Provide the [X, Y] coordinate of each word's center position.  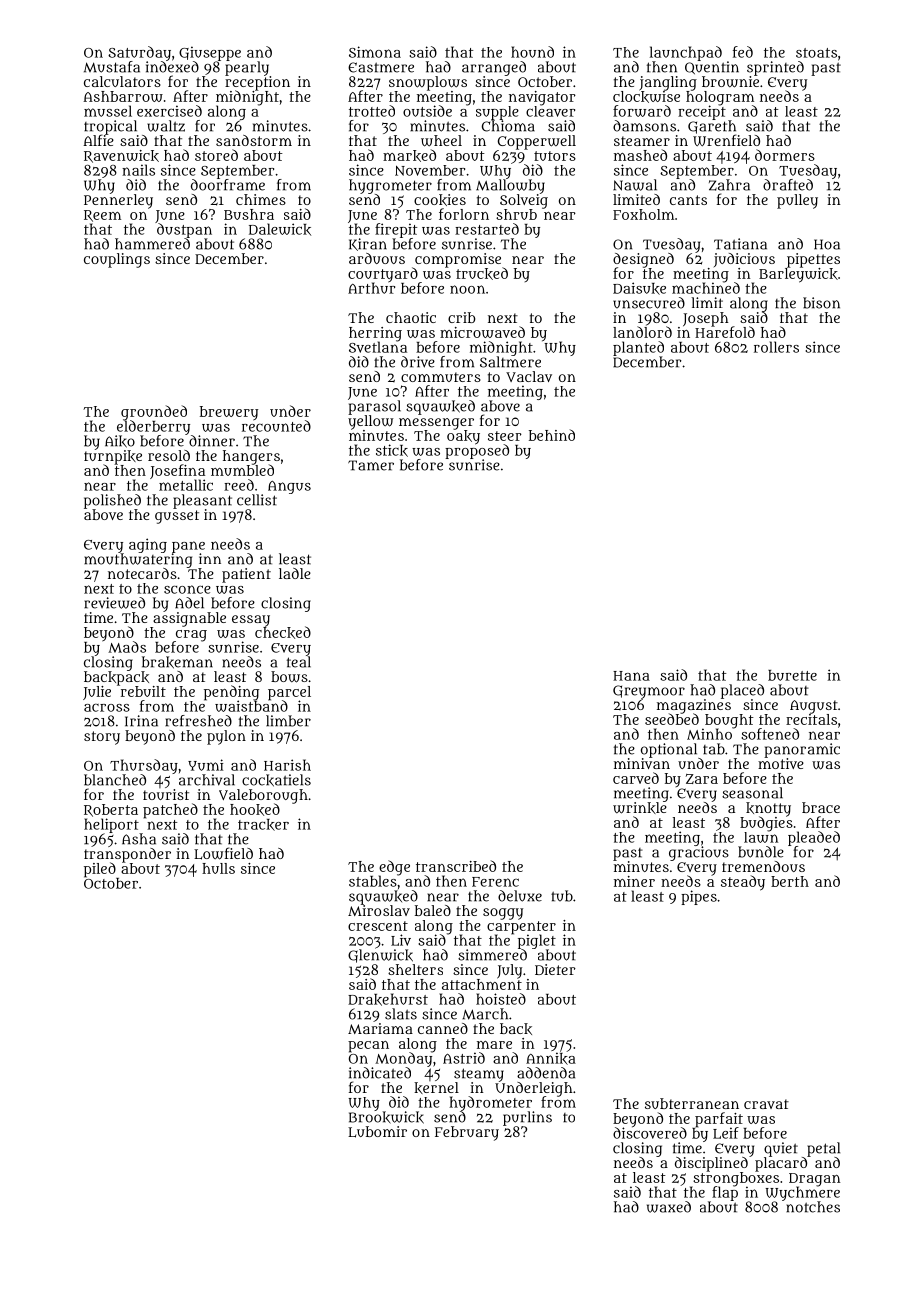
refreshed [198, 721]
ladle [295, 573]
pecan [368, 1047]
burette [792, 675]
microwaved [482, 332]
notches [813, 1207]
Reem [102, 216]
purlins [527, 1118]
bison [821, 303]
